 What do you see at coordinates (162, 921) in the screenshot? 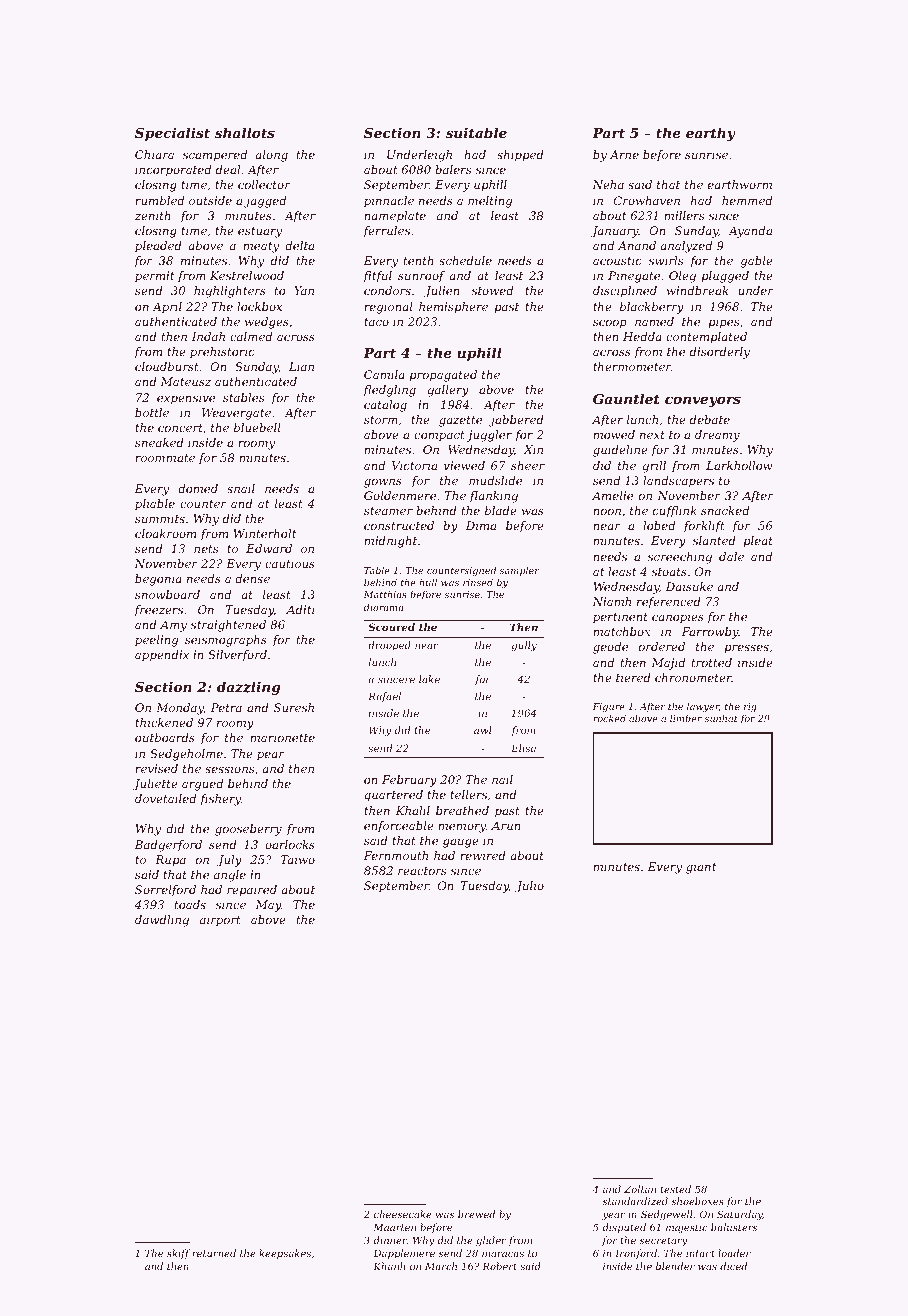
I see `dawdling` at bounding box center [162, 921].
